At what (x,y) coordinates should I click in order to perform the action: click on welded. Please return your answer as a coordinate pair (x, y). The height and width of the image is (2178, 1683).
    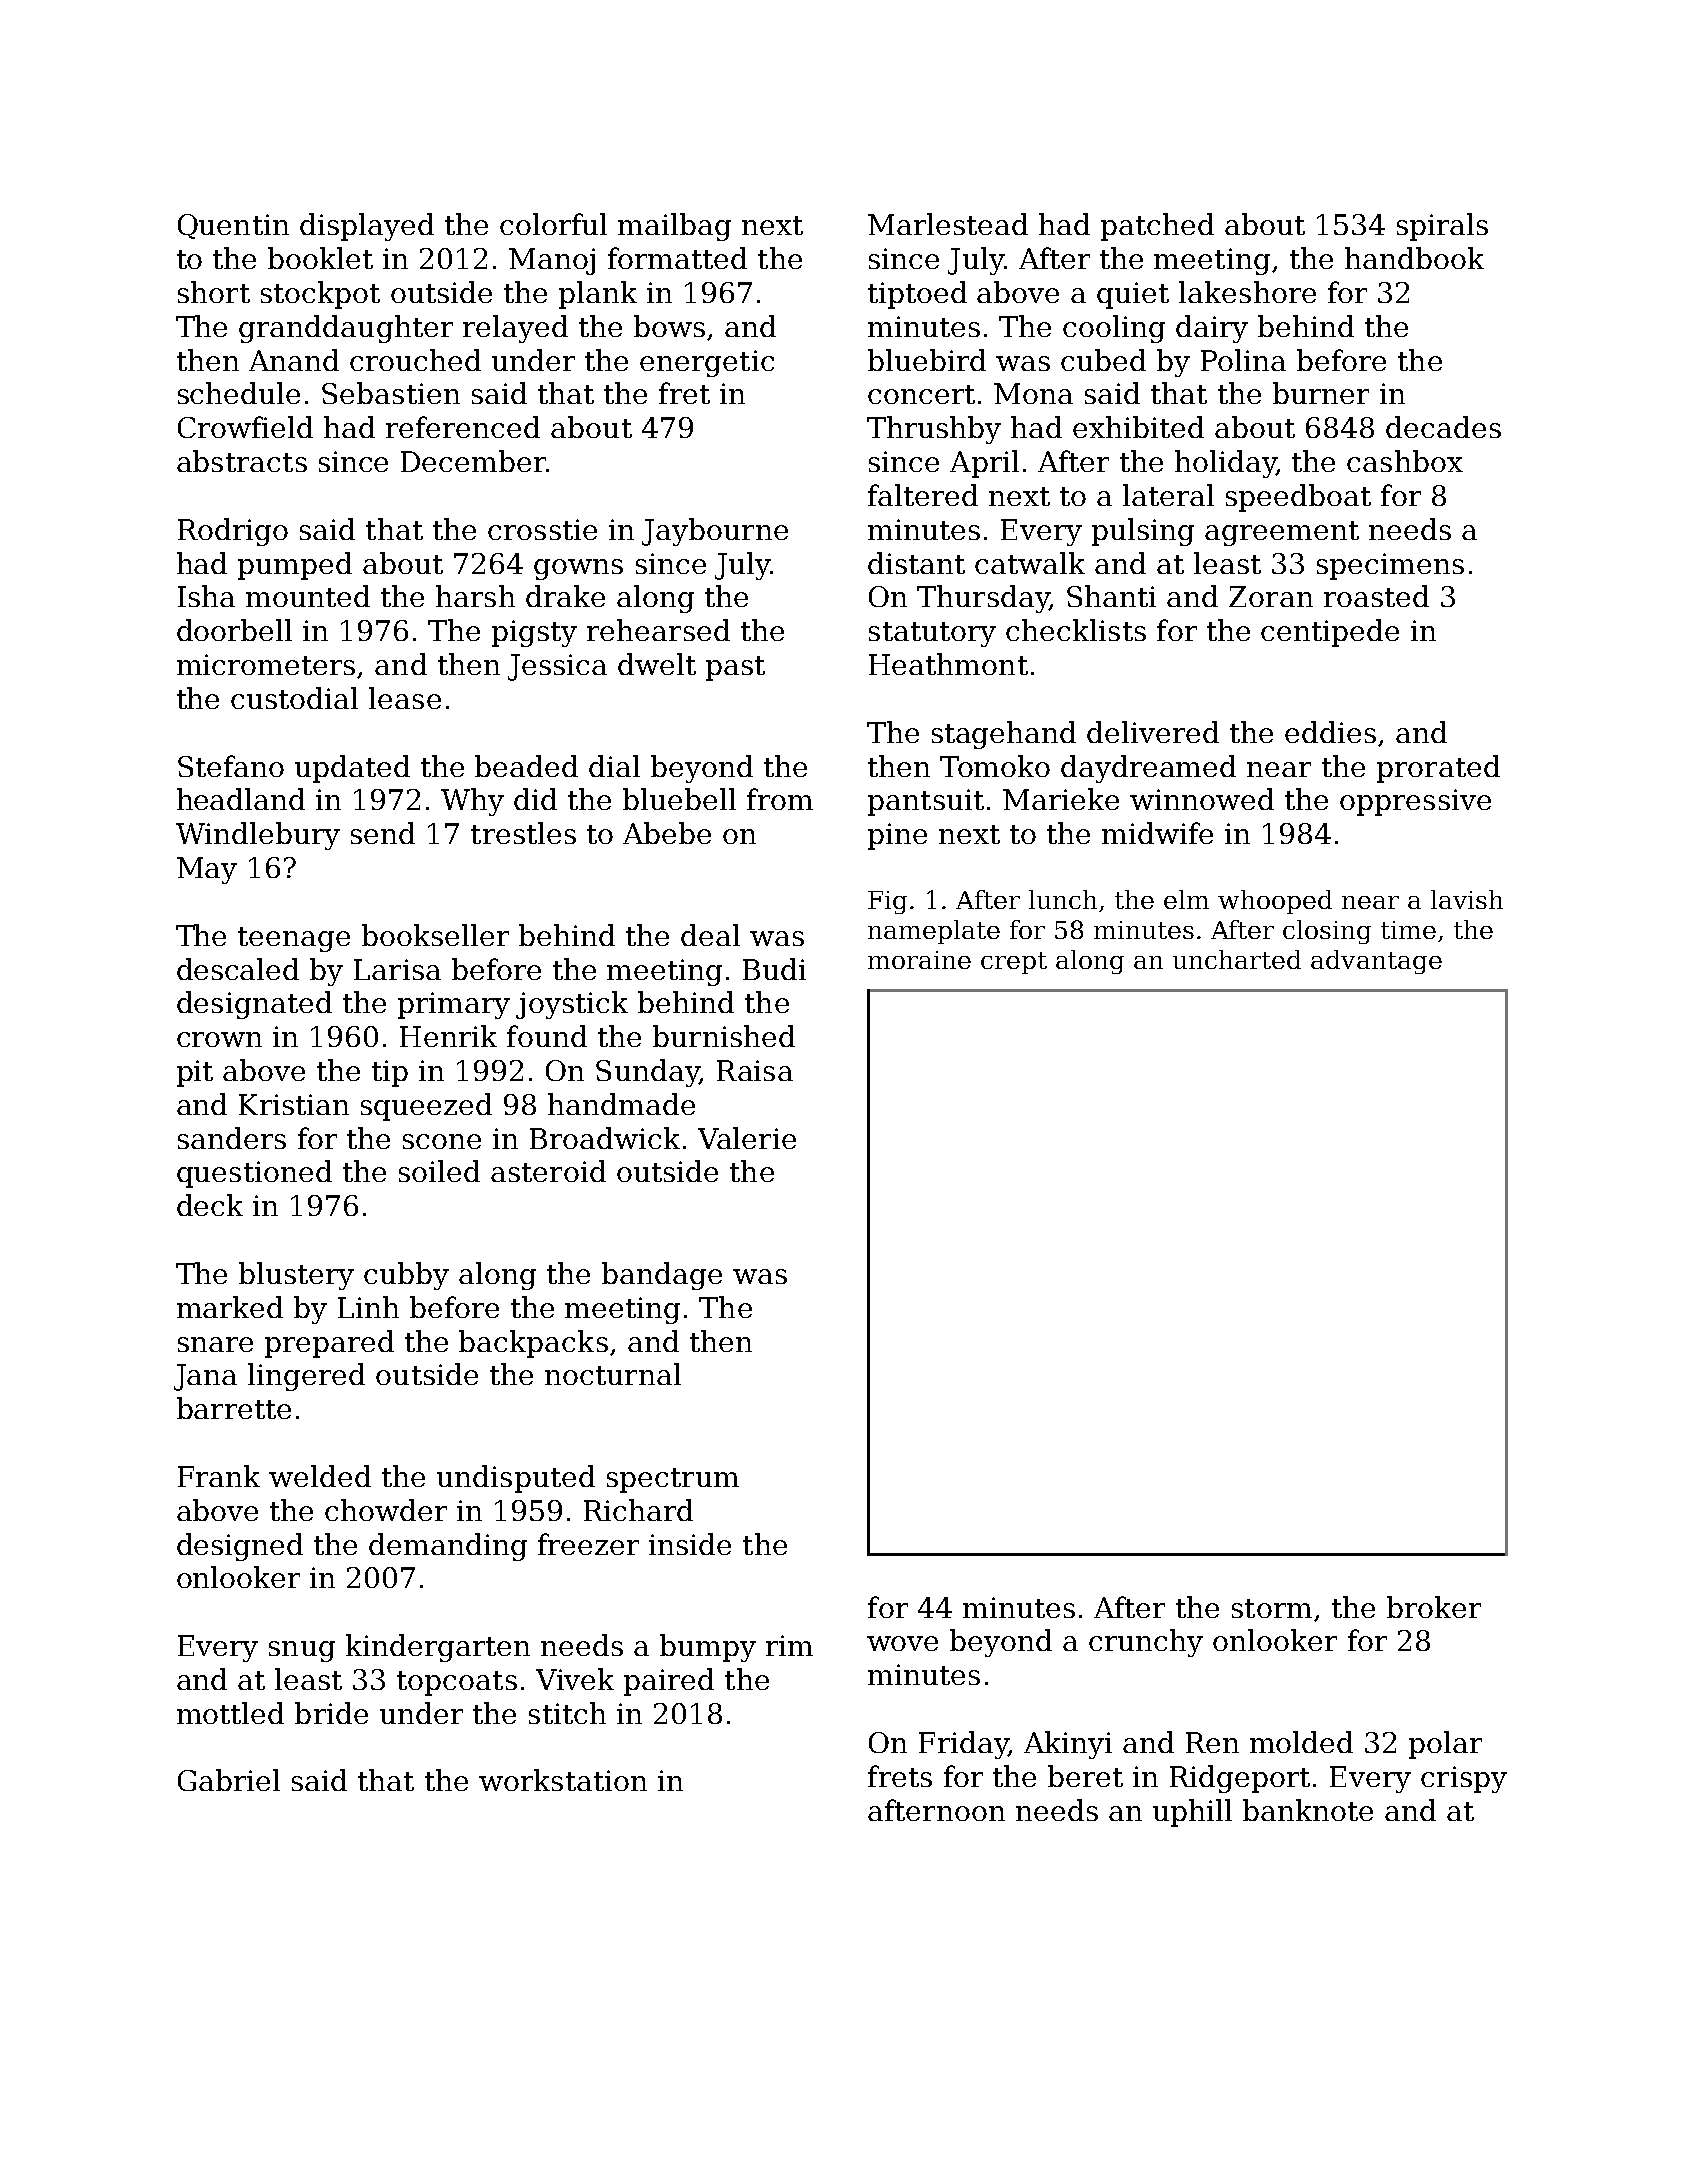
    Looking at the image, I should click on (320, 1476).
